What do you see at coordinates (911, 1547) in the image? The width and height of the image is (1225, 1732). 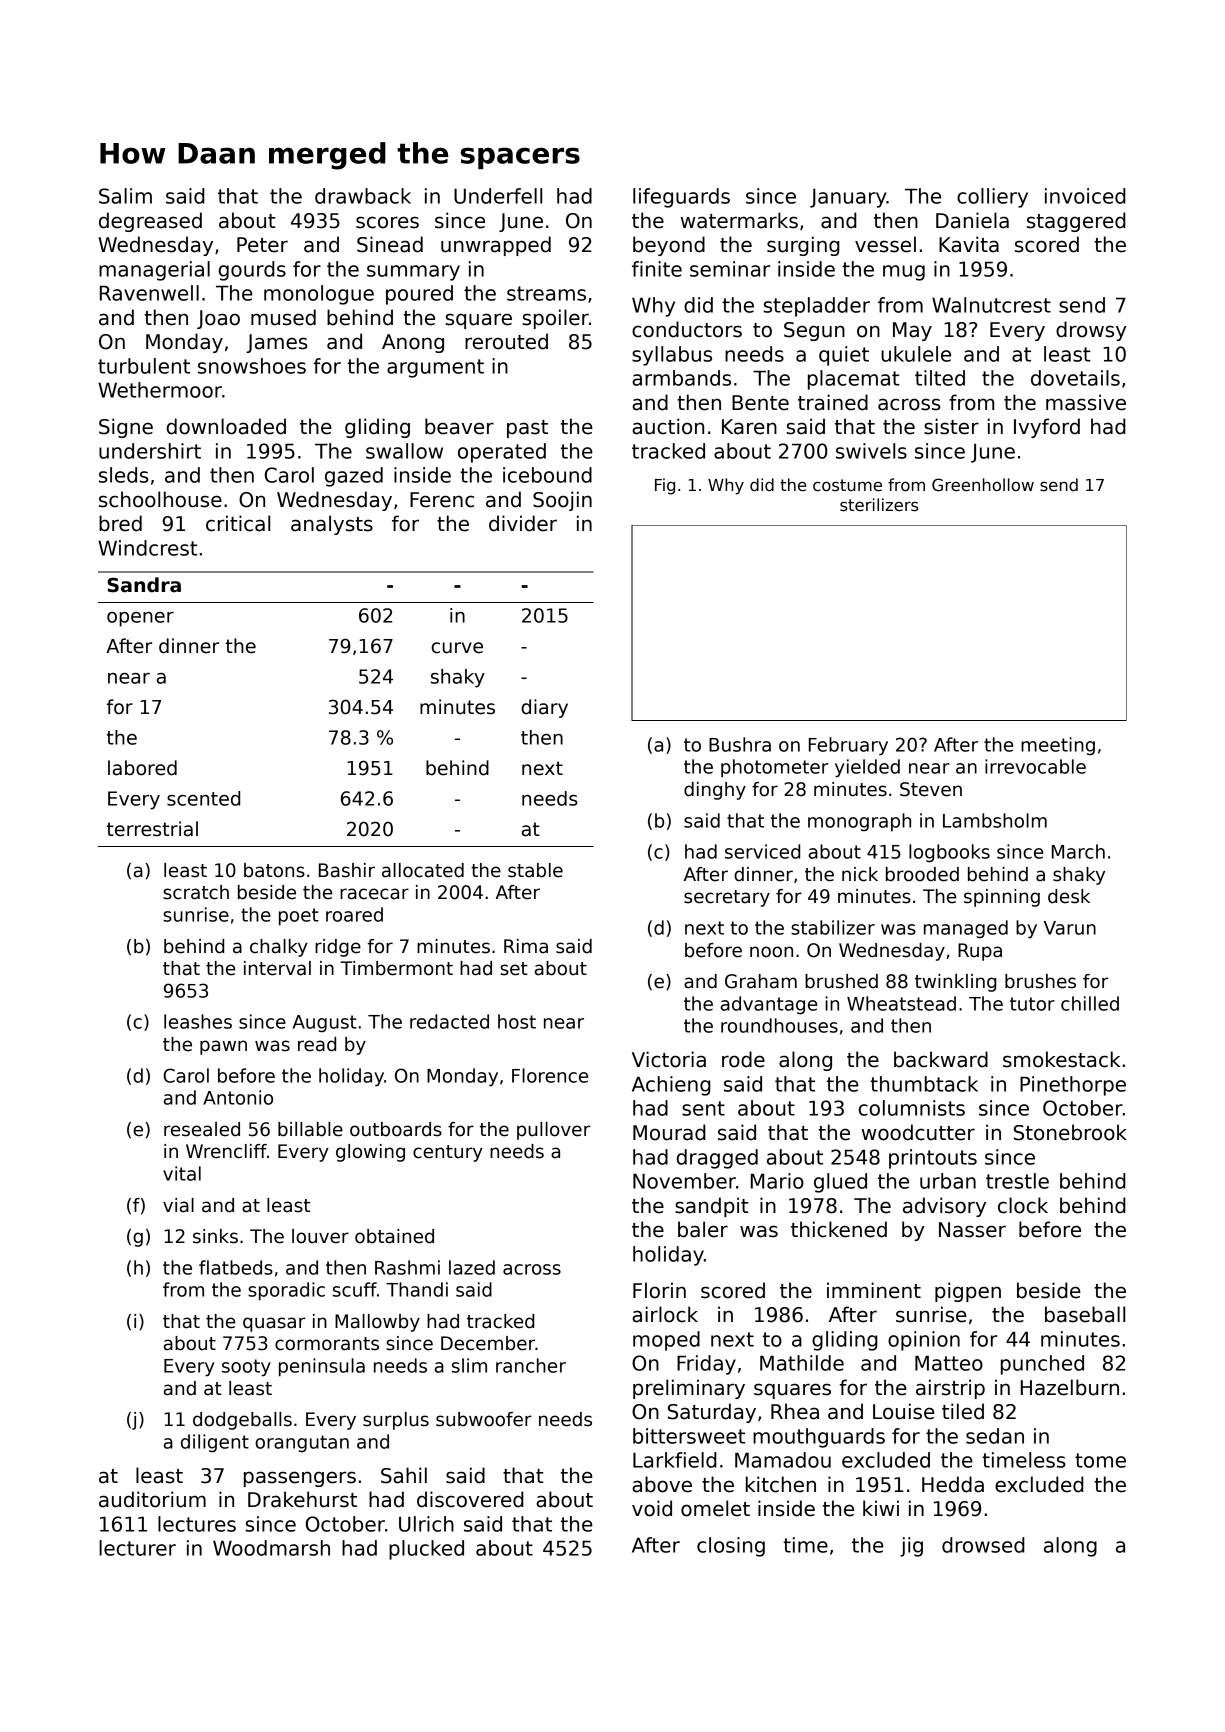 I see `jig` at bounding box center [911, 1547].
